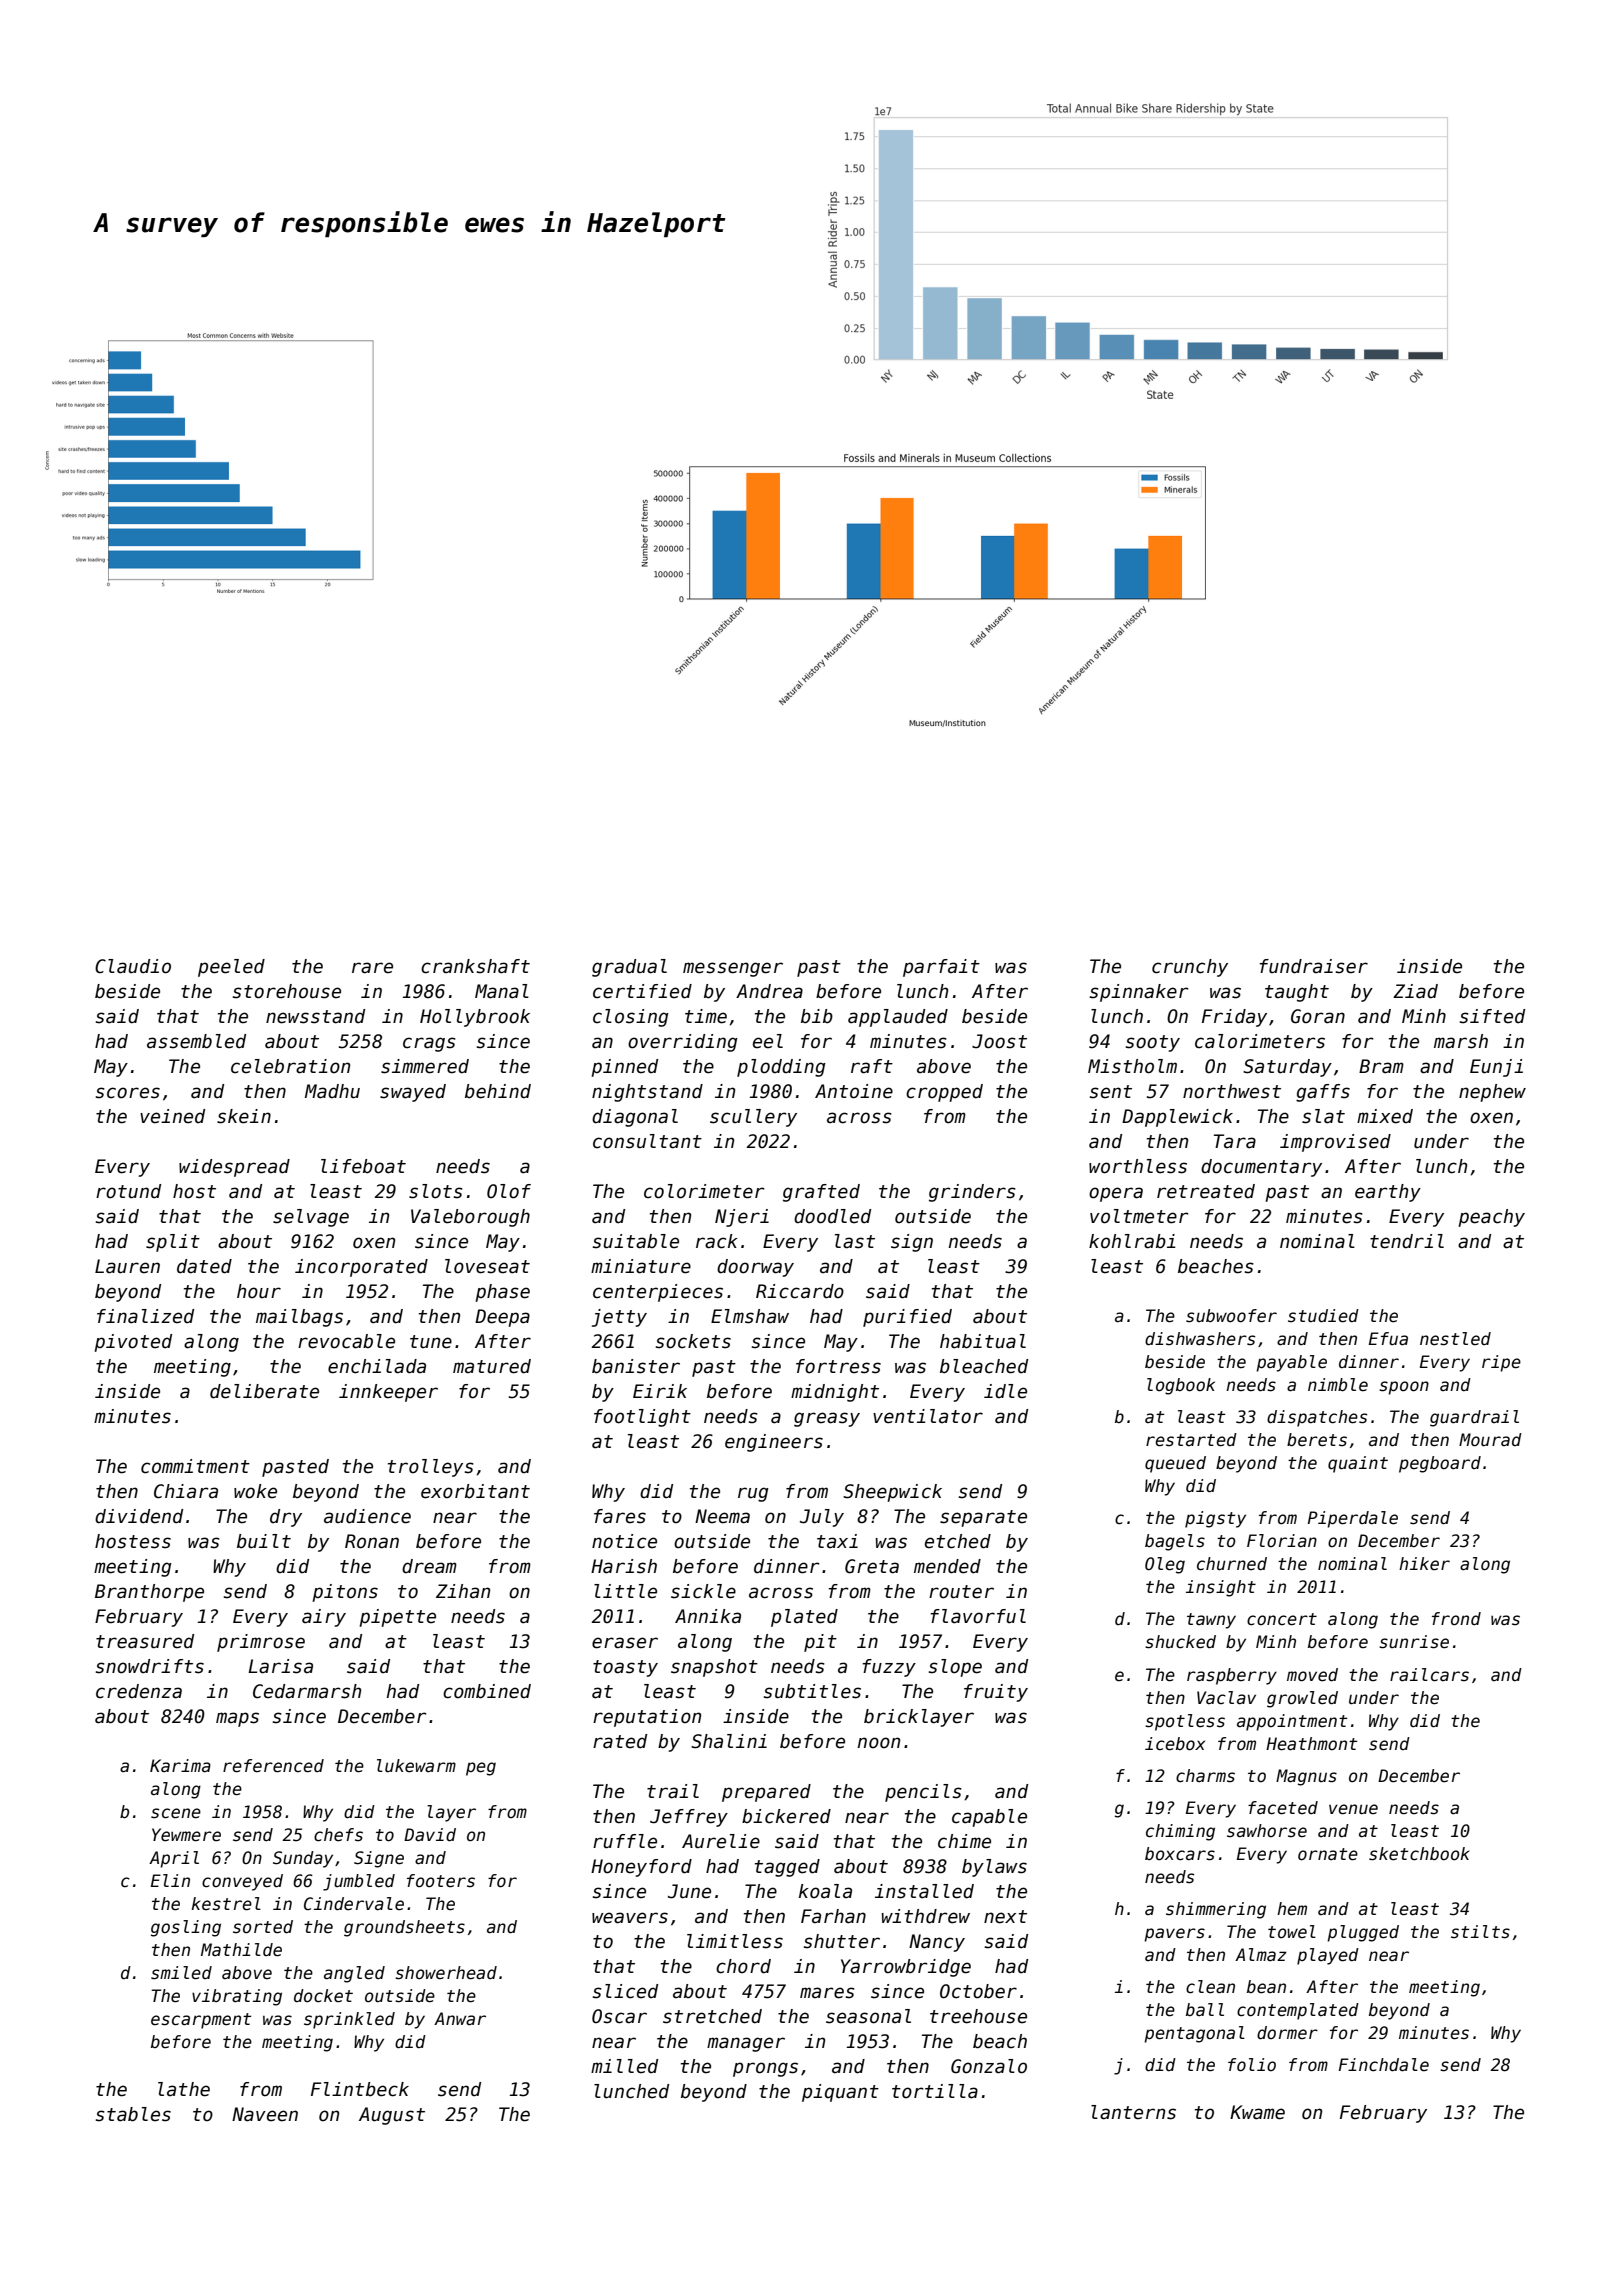 The height and width of the page is (2292, 1620). I want to click on celebration, so click(290, 1066).
